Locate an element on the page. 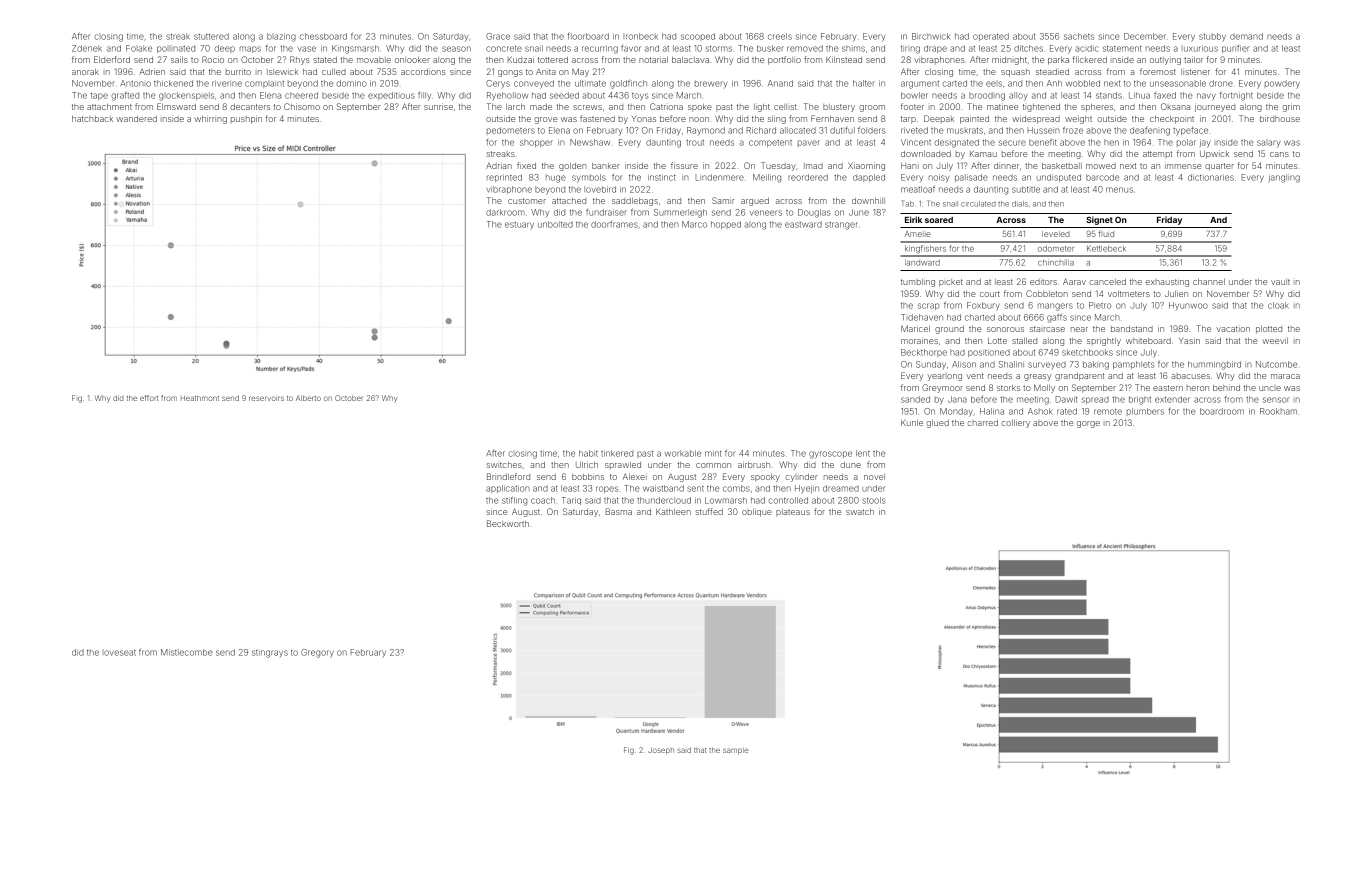  tinkered is located at coordinates (617, 453).
